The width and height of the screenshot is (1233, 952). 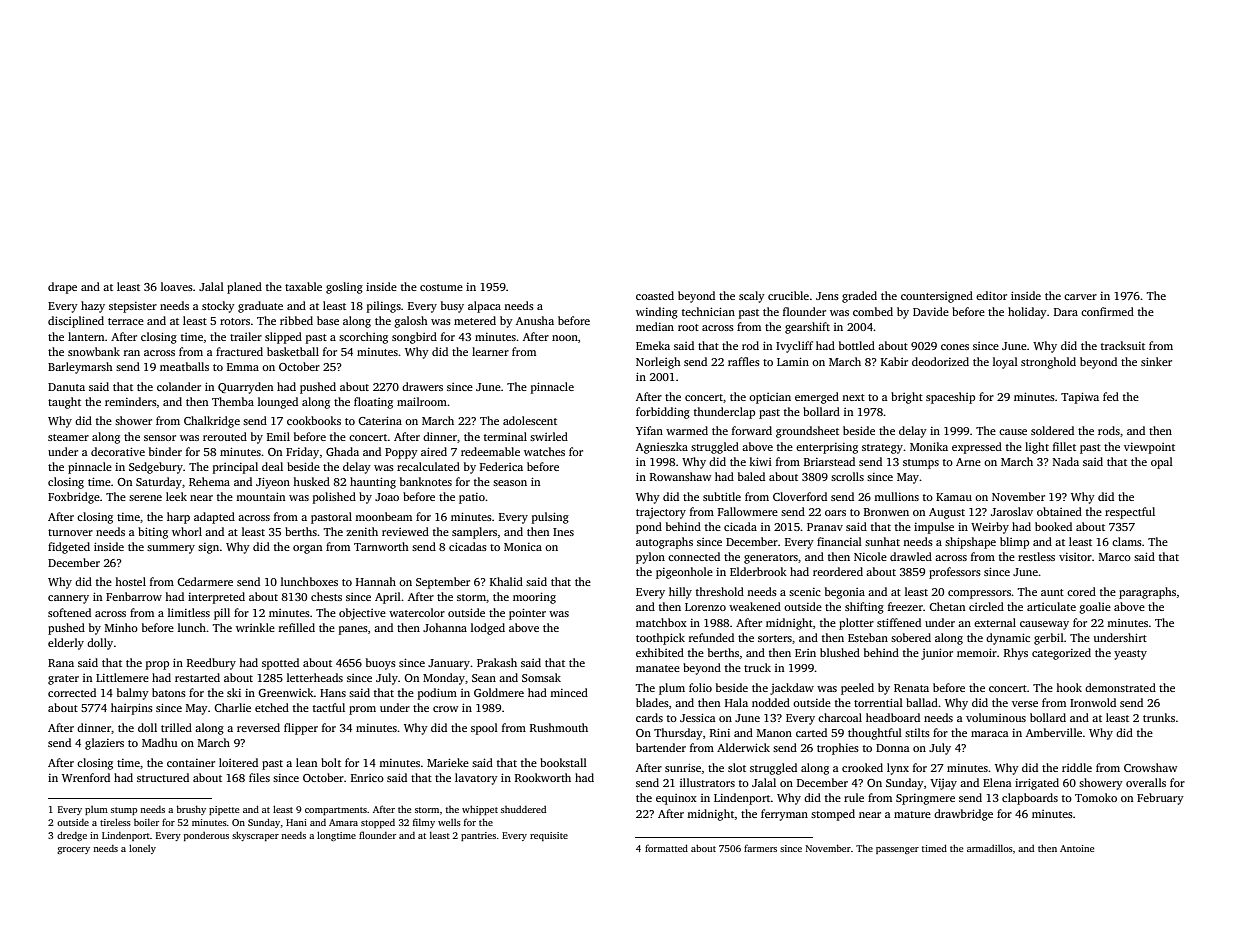 What do you see at coordinates (510, 483) in the screenshot?
I see `season` at bounding box center [510, 483].
